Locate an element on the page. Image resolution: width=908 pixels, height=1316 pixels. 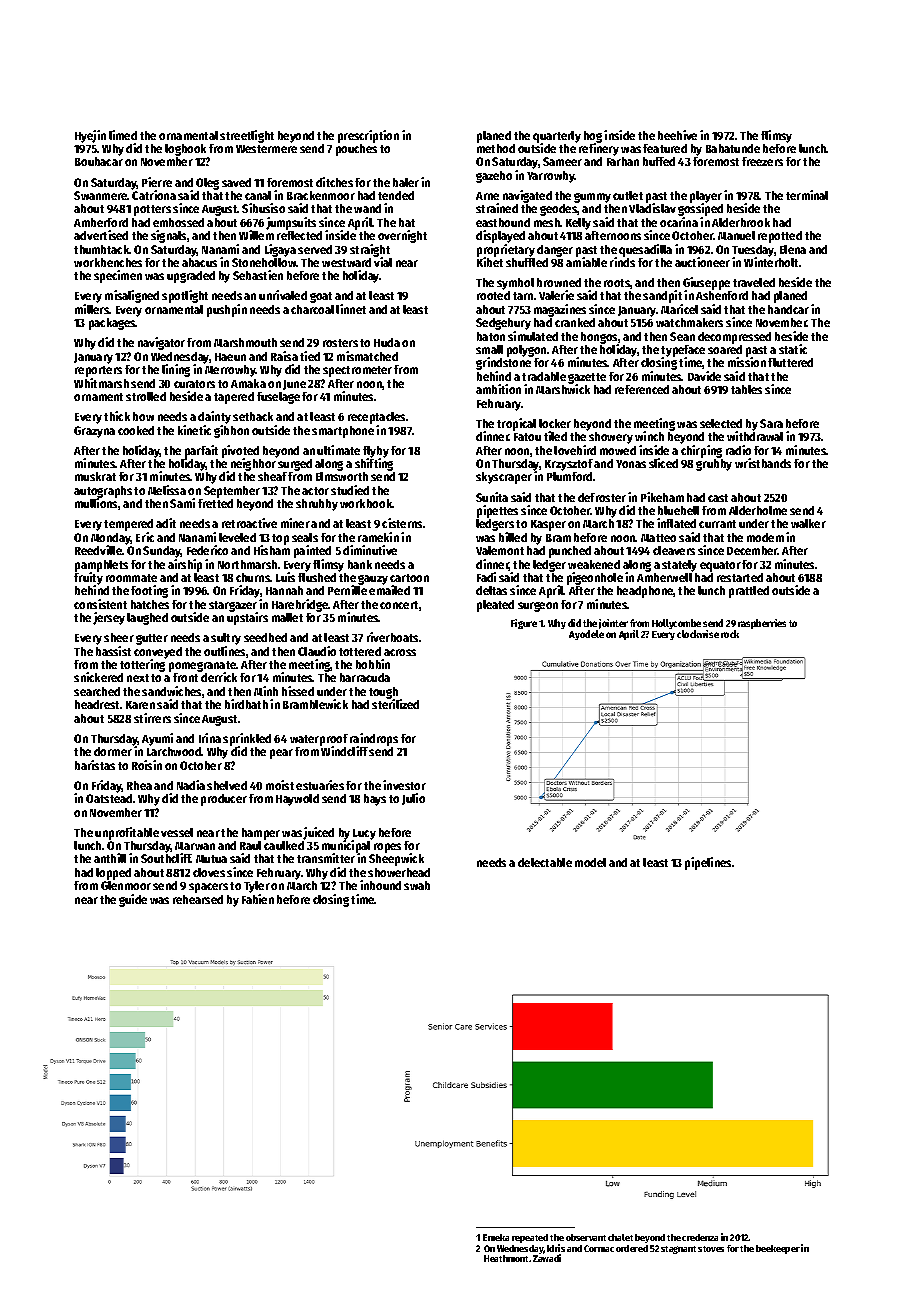
riverboats is located at coordinates (392, 637).
